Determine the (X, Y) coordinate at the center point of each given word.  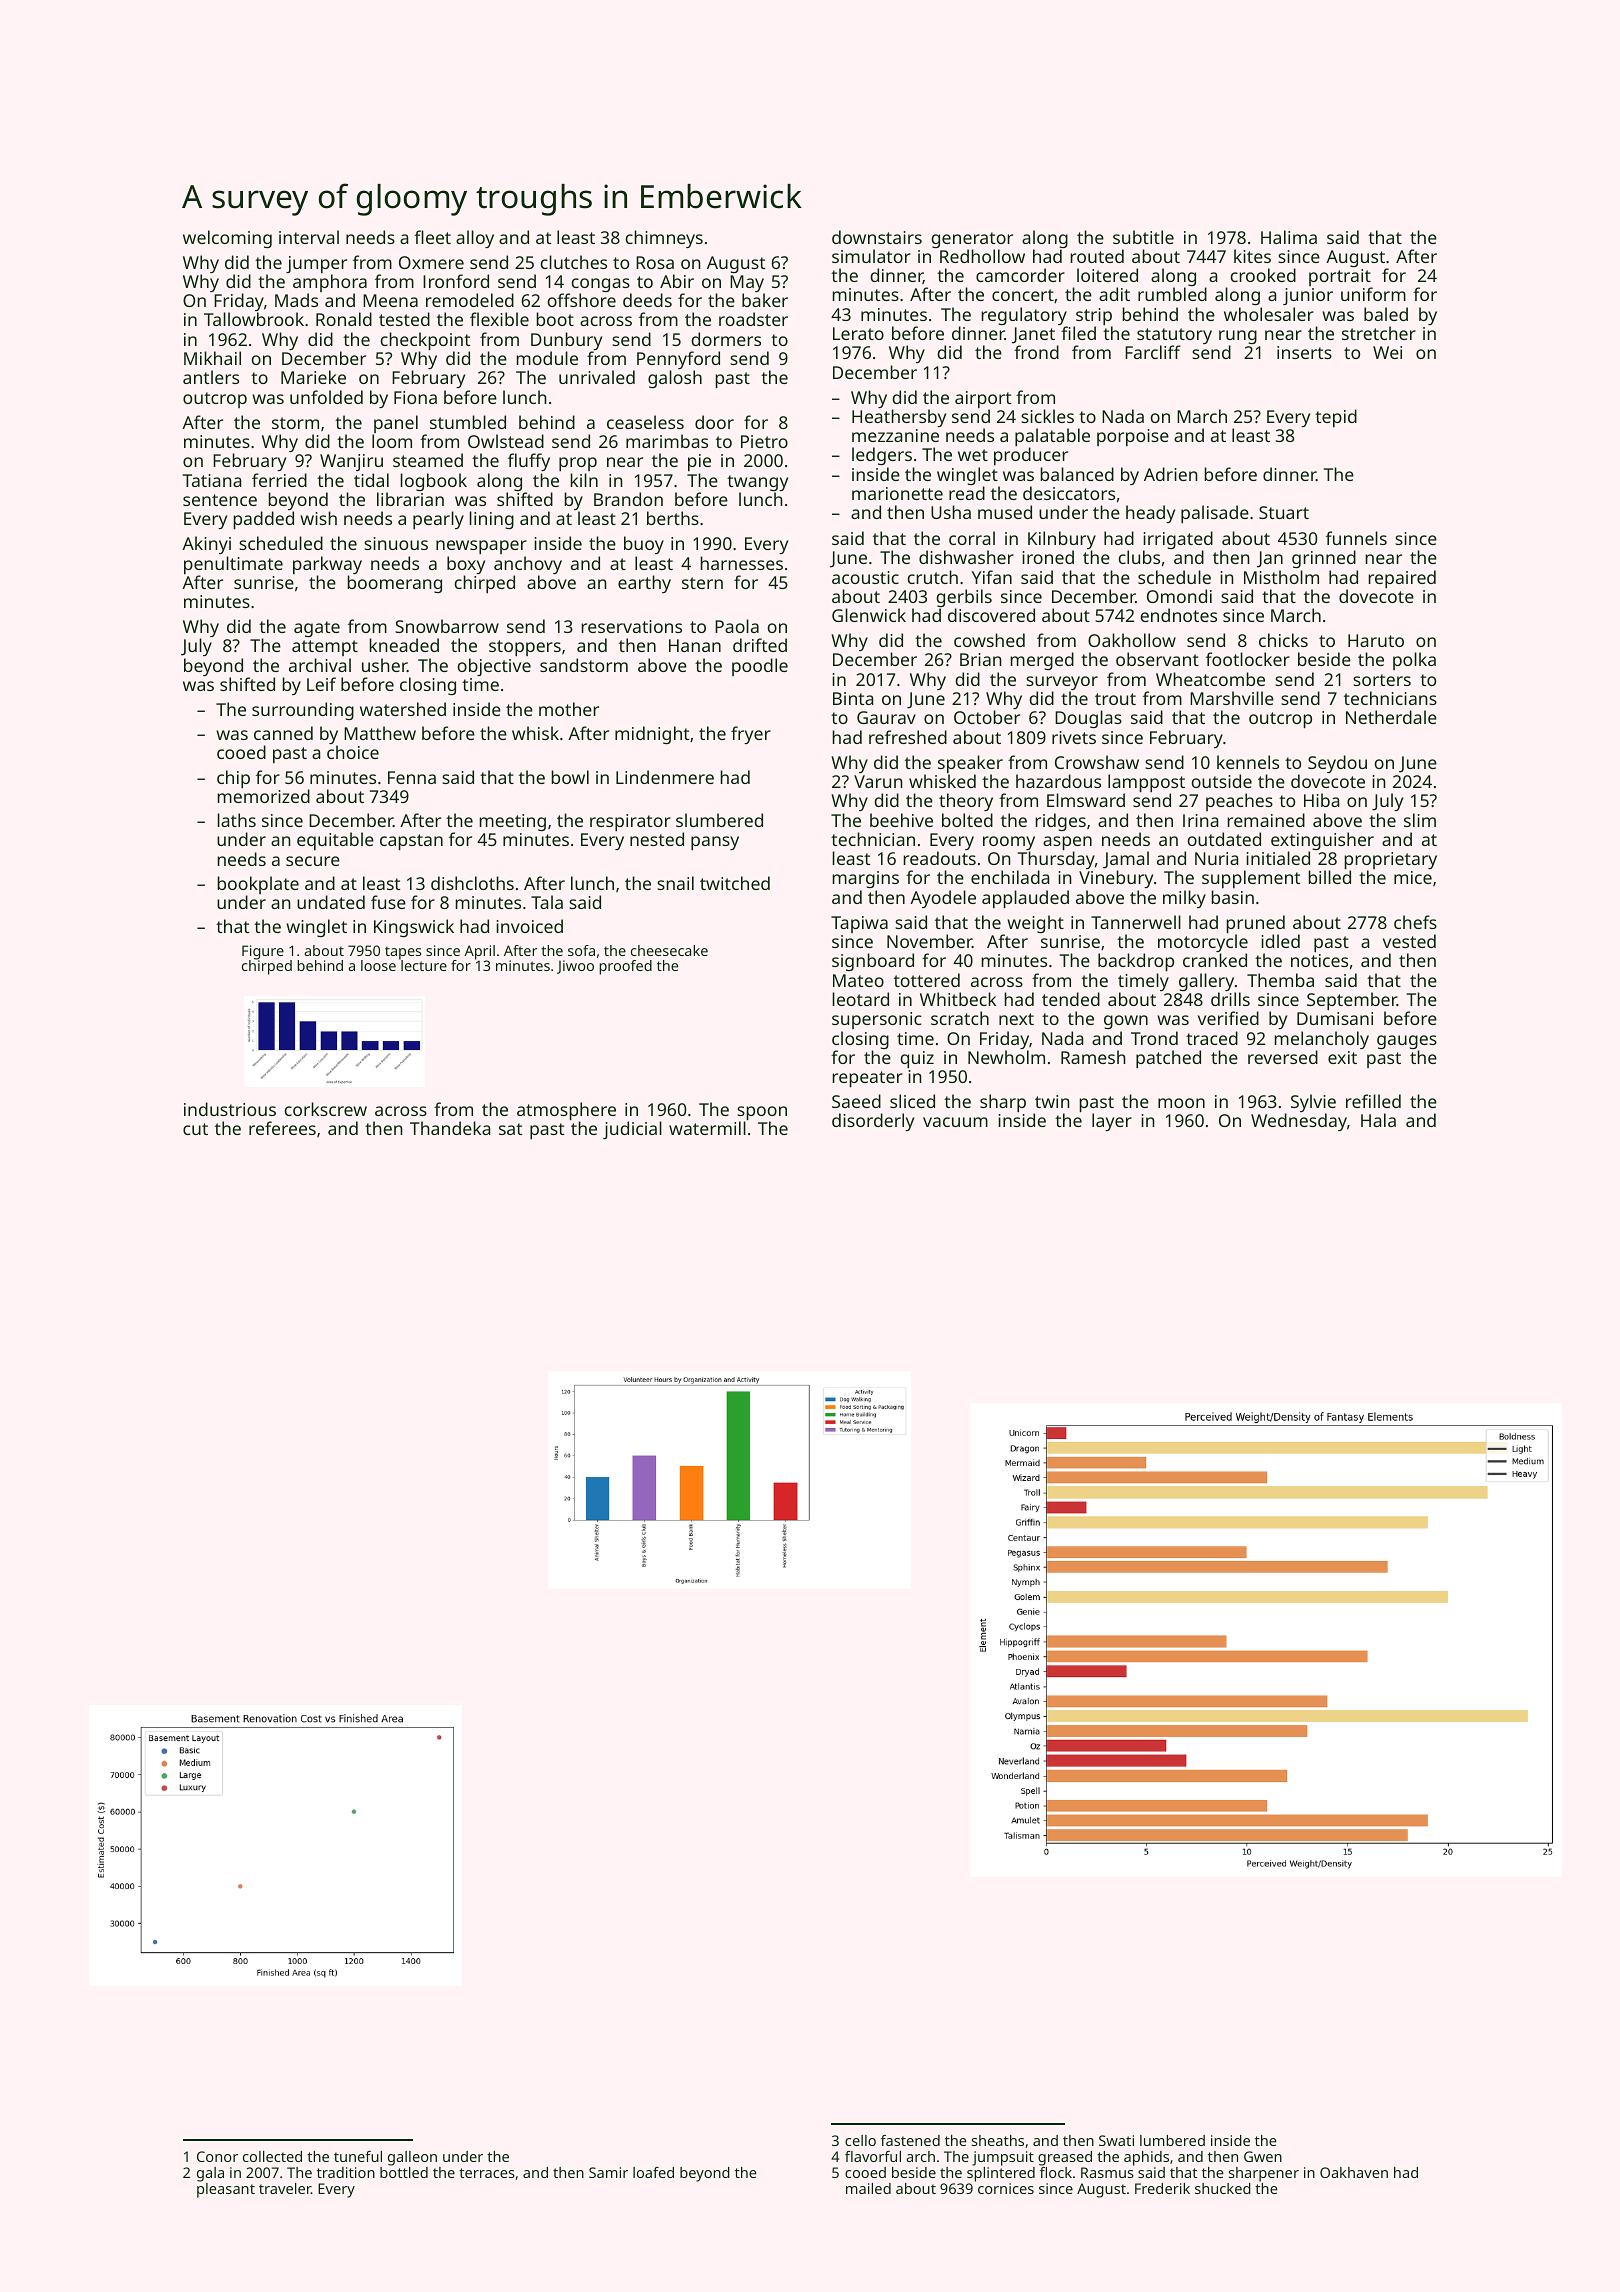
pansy (715, 843)
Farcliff (1153, 352)
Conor (217, 2156)
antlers (211, 377)
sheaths (998, 2140)
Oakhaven (1354, 2172)
